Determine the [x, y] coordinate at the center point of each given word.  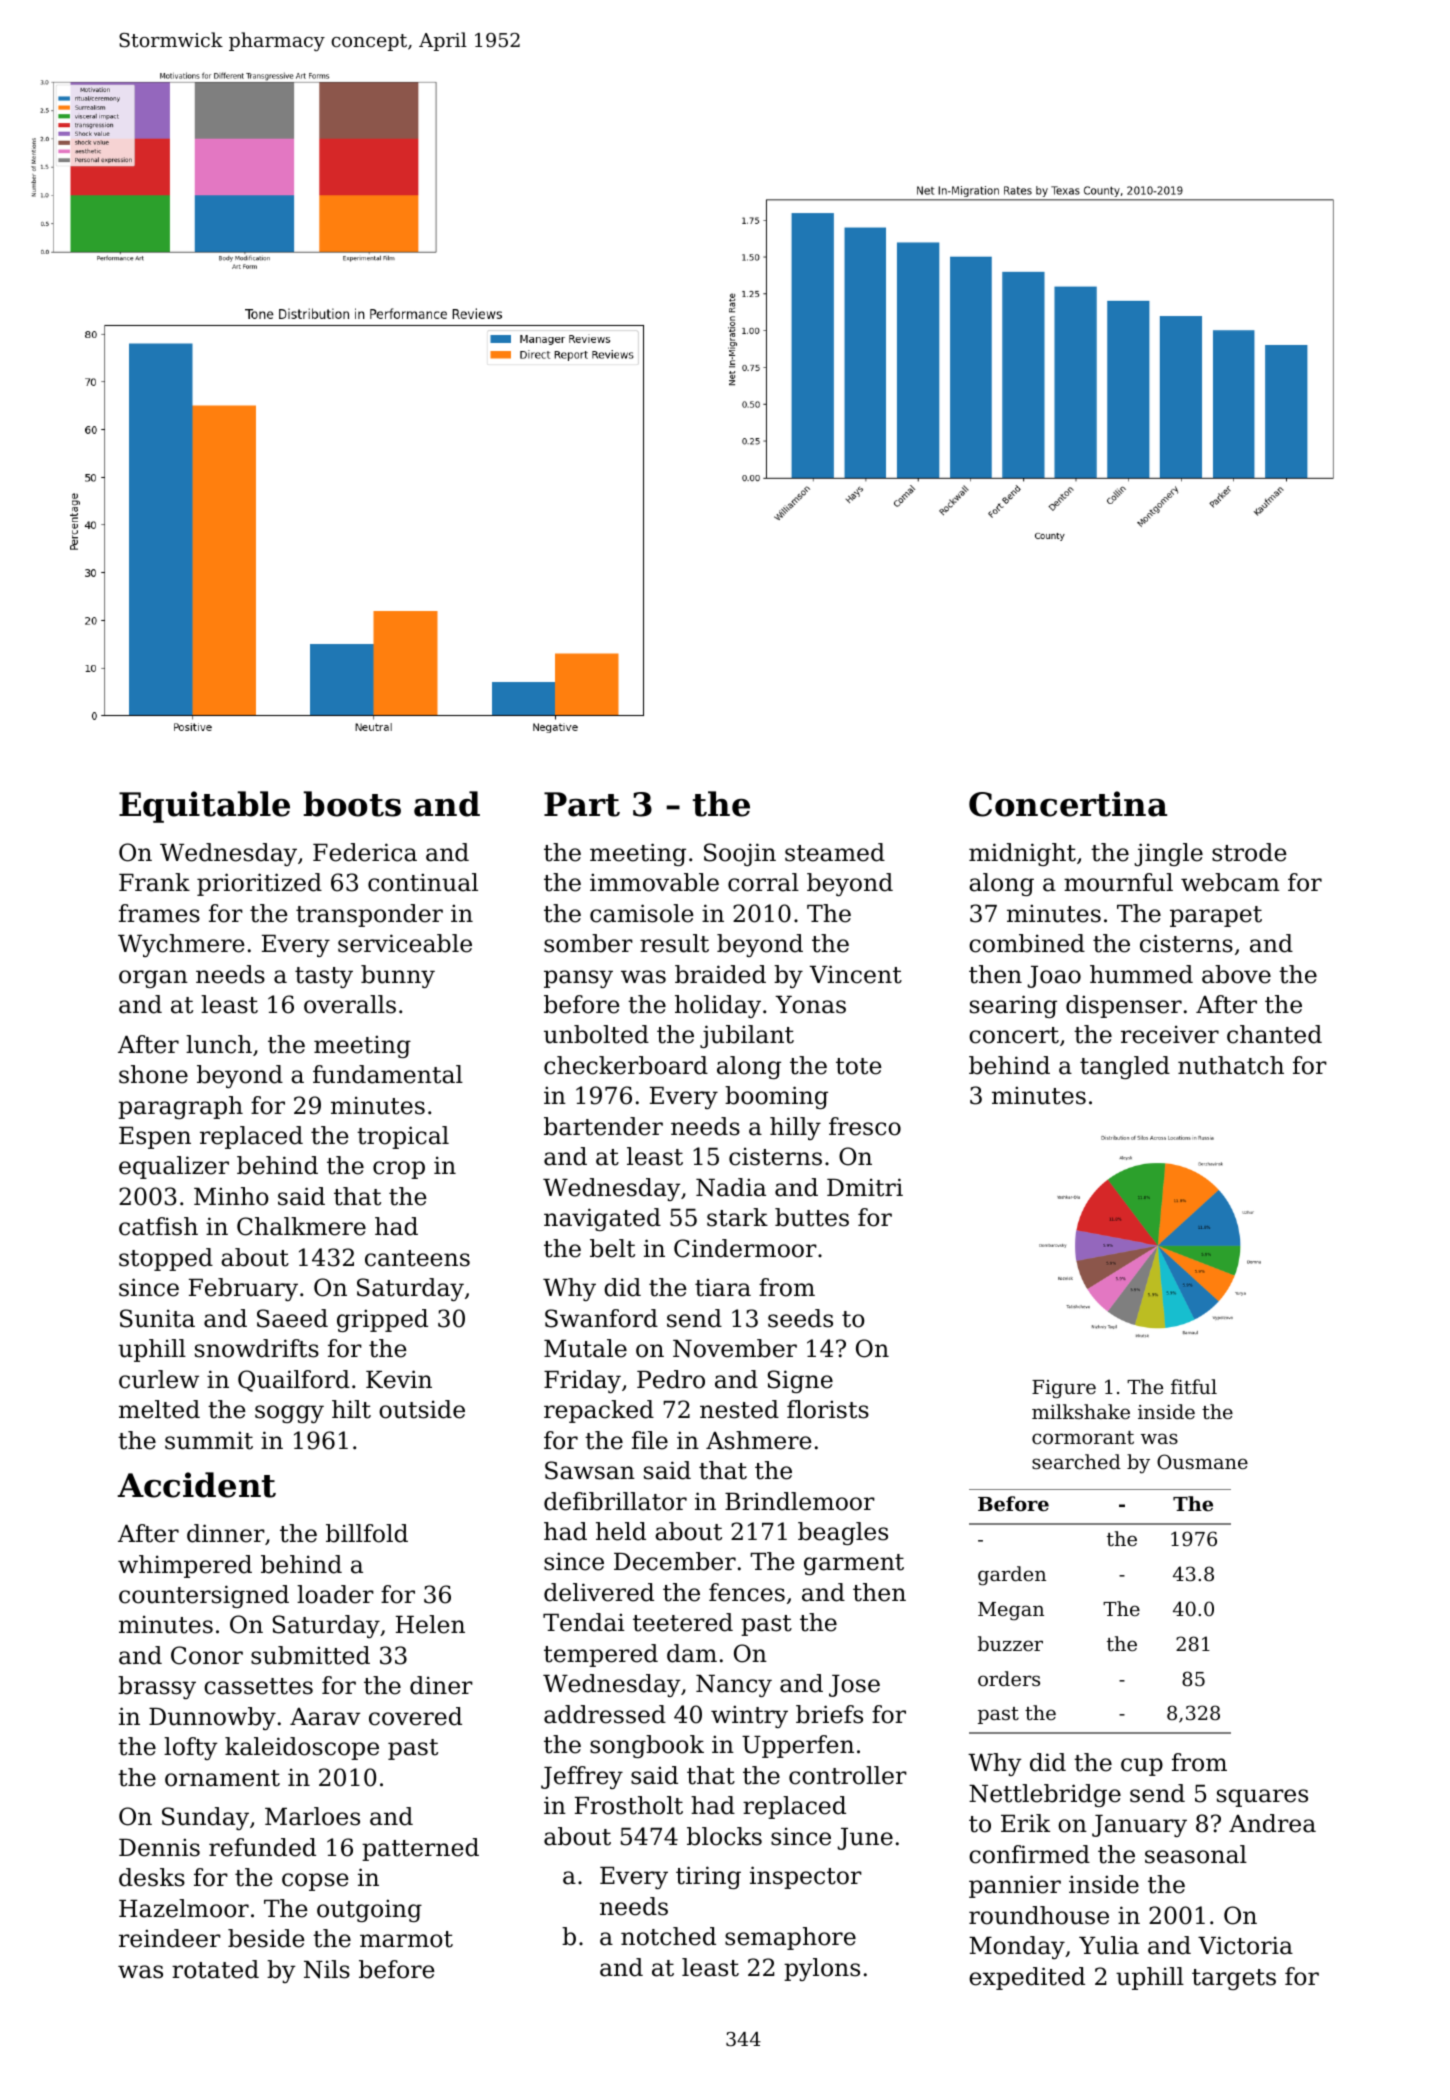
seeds [800, 1318]
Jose [854, 1686]
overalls [350, 1004]
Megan [1011, 1611]
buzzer [1010, 1643]
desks [152, 1877]
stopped [166, 1259]
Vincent [856, 974]
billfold [367, 1533]
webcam [1230, 882]
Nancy [734, 1686]
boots [352, 804]
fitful [1194, 1386]
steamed [835, 852]
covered [415, 1716]
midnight [1022, 854]
